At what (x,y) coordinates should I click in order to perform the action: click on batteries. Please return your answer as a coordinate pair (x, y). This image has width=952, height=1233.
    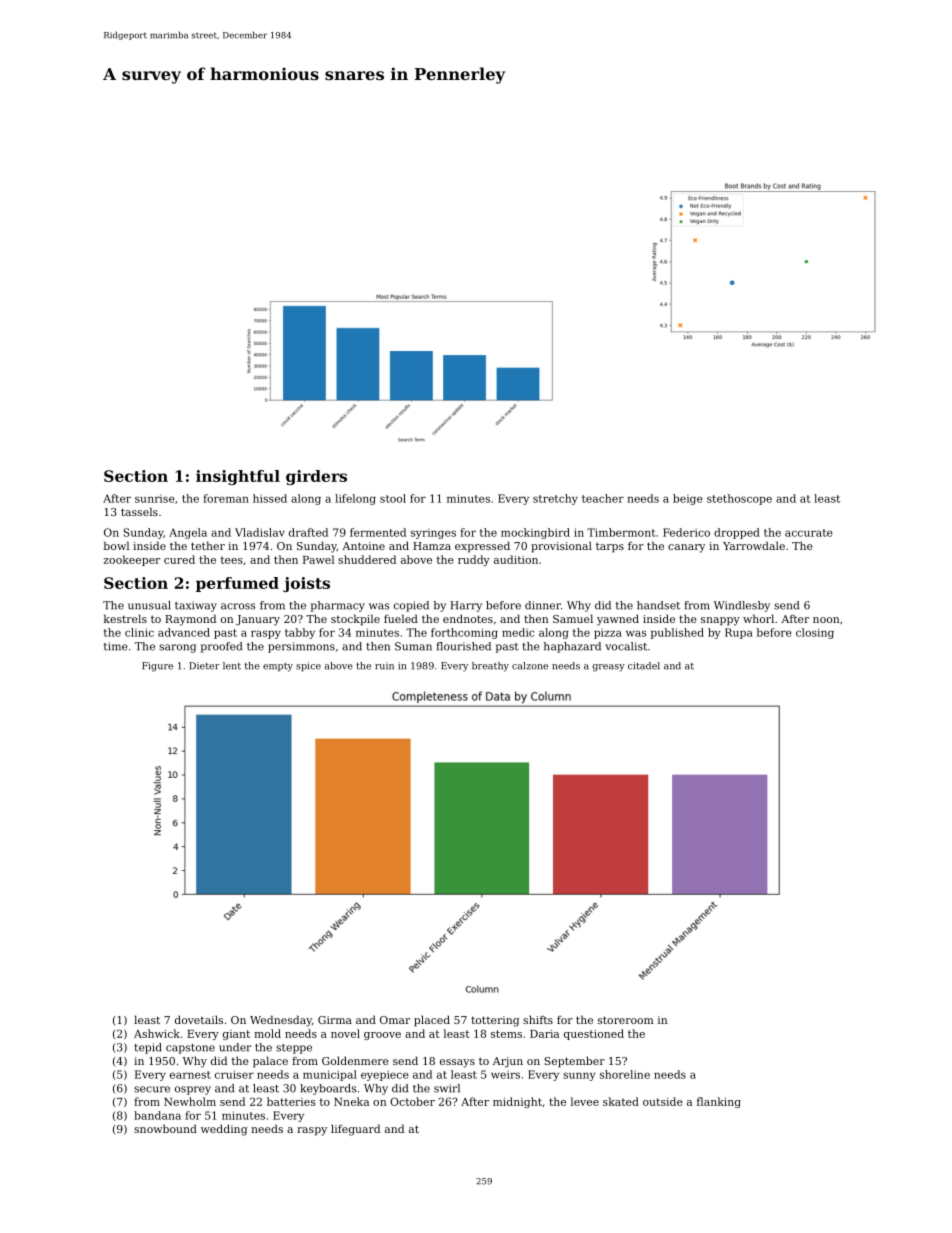
    Looking at the image, I should click on (291, 1101).
